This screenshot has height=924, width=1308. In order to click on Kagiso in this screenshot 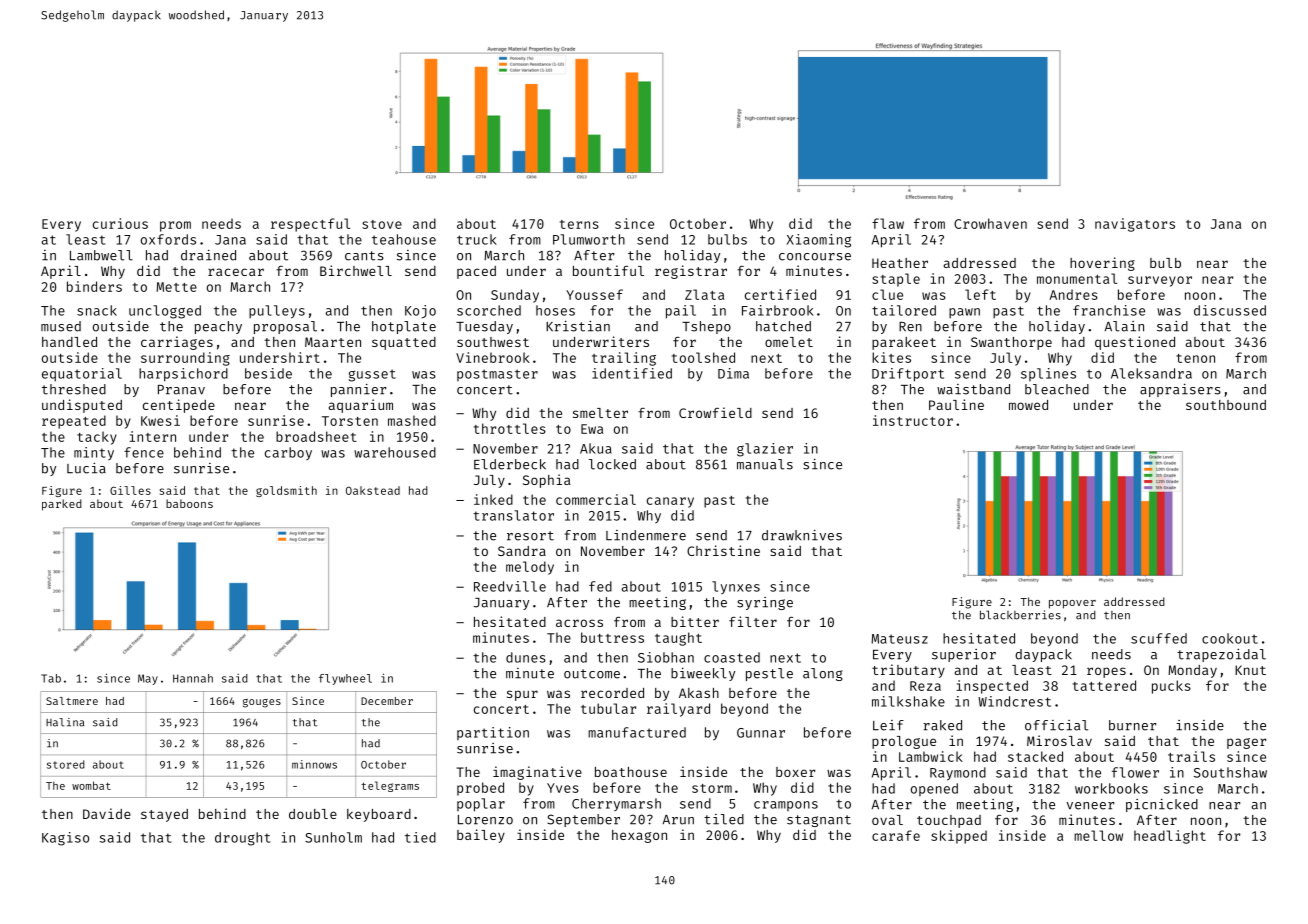, I will do `click(65, 839)`.
